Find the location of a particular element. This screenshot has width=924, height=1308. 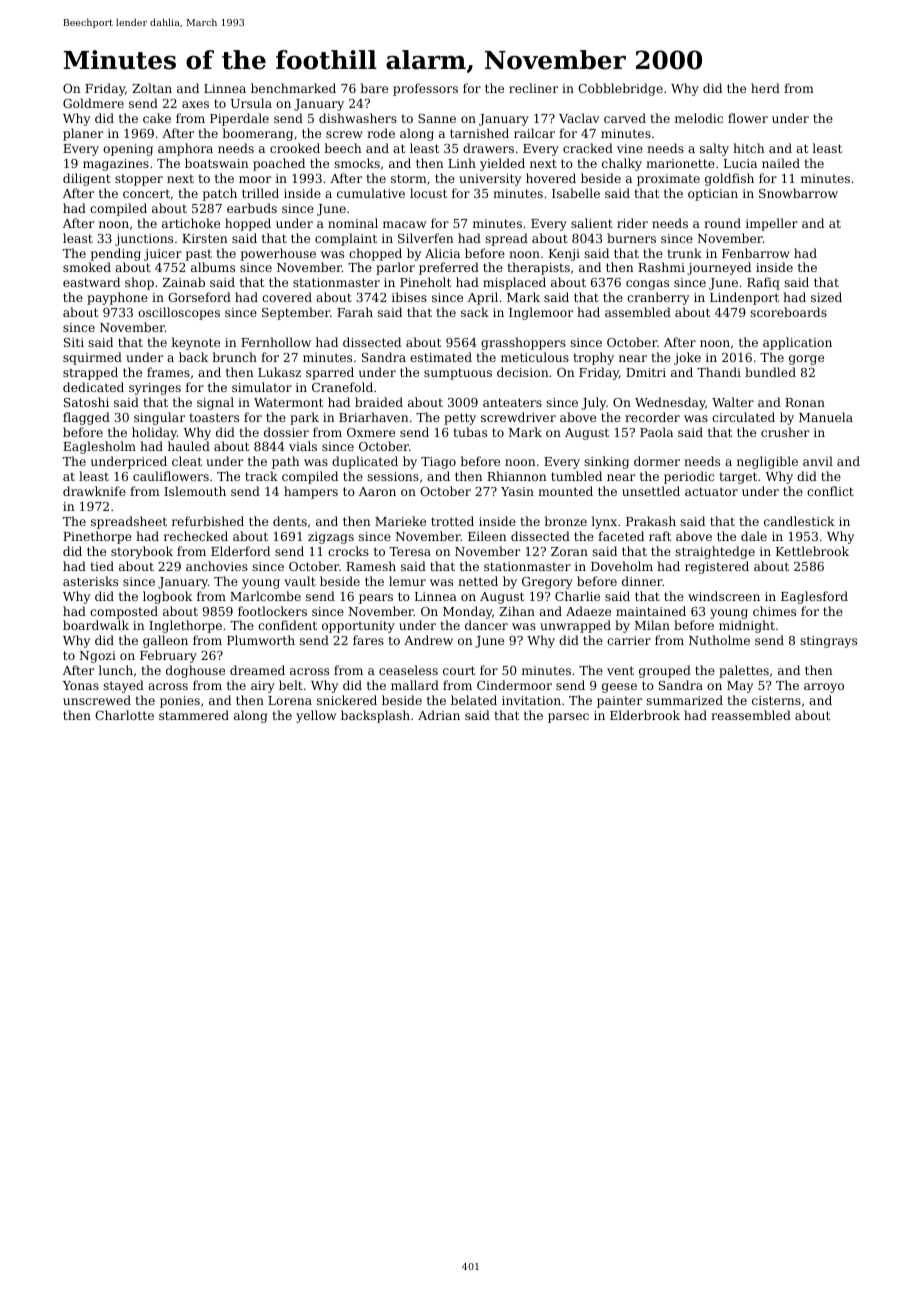

dancer is located at coordinates (486, 625).
